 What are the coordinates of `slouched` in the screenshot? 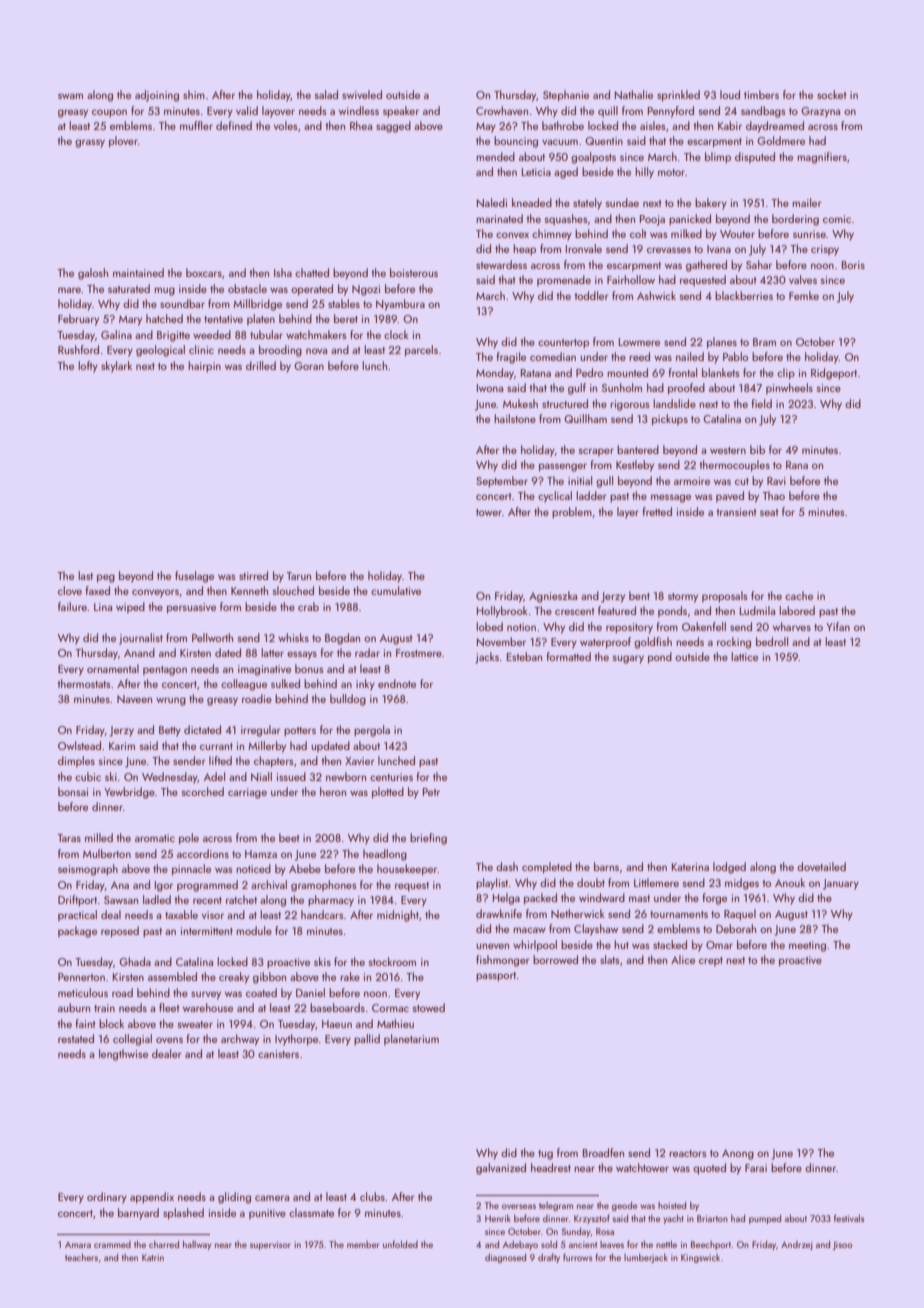 It's located at (293, 590).
